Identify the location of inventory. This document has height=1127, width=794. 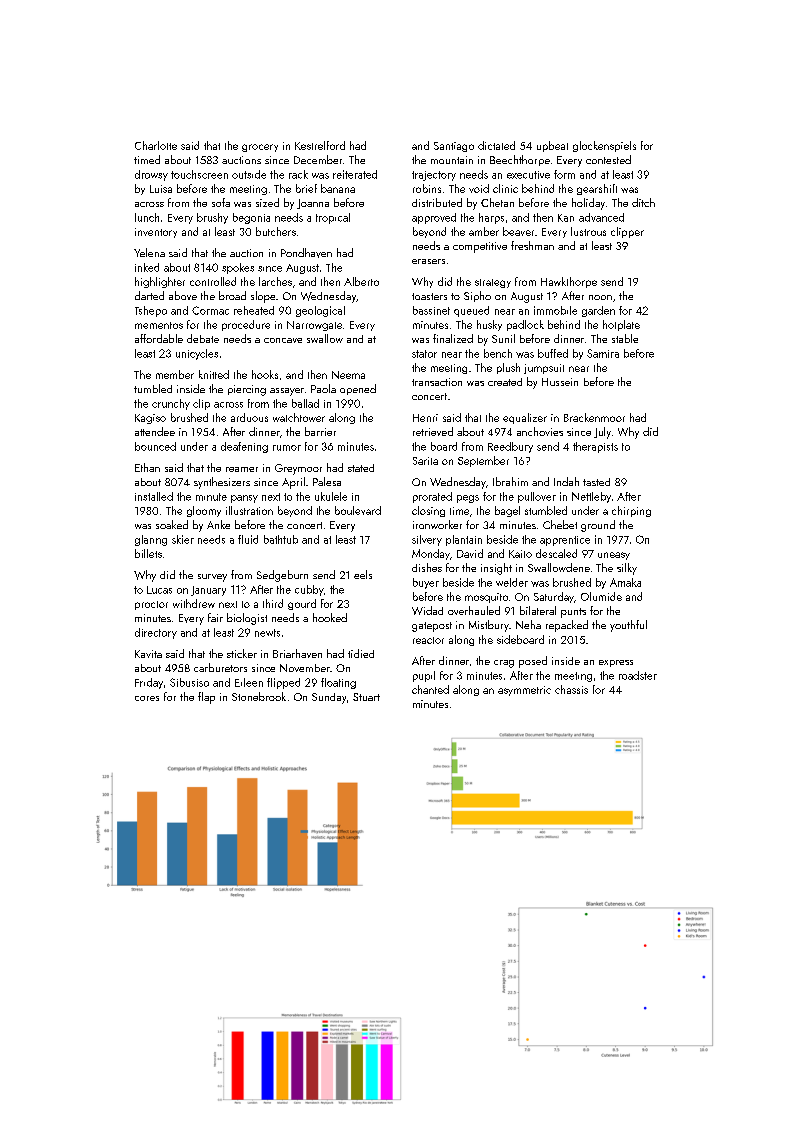
(156, 233).
